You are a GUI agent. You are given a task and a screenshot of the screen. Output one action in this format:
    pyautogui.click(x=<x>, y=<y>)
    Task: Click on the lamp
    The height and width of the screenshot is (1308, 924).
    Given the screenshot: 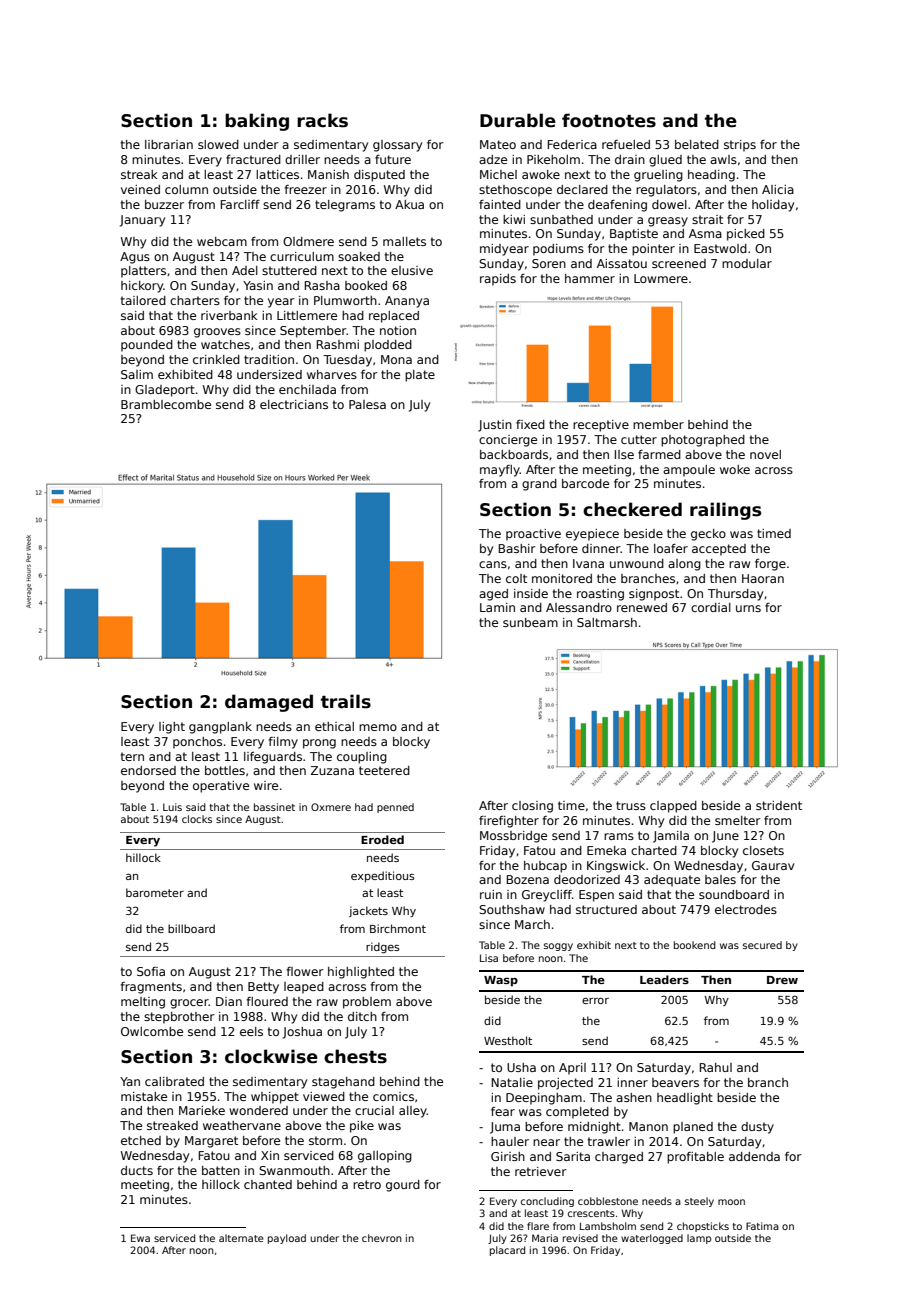 What is the action you would take?
    pyautogui.click(x=699, y=1239)
